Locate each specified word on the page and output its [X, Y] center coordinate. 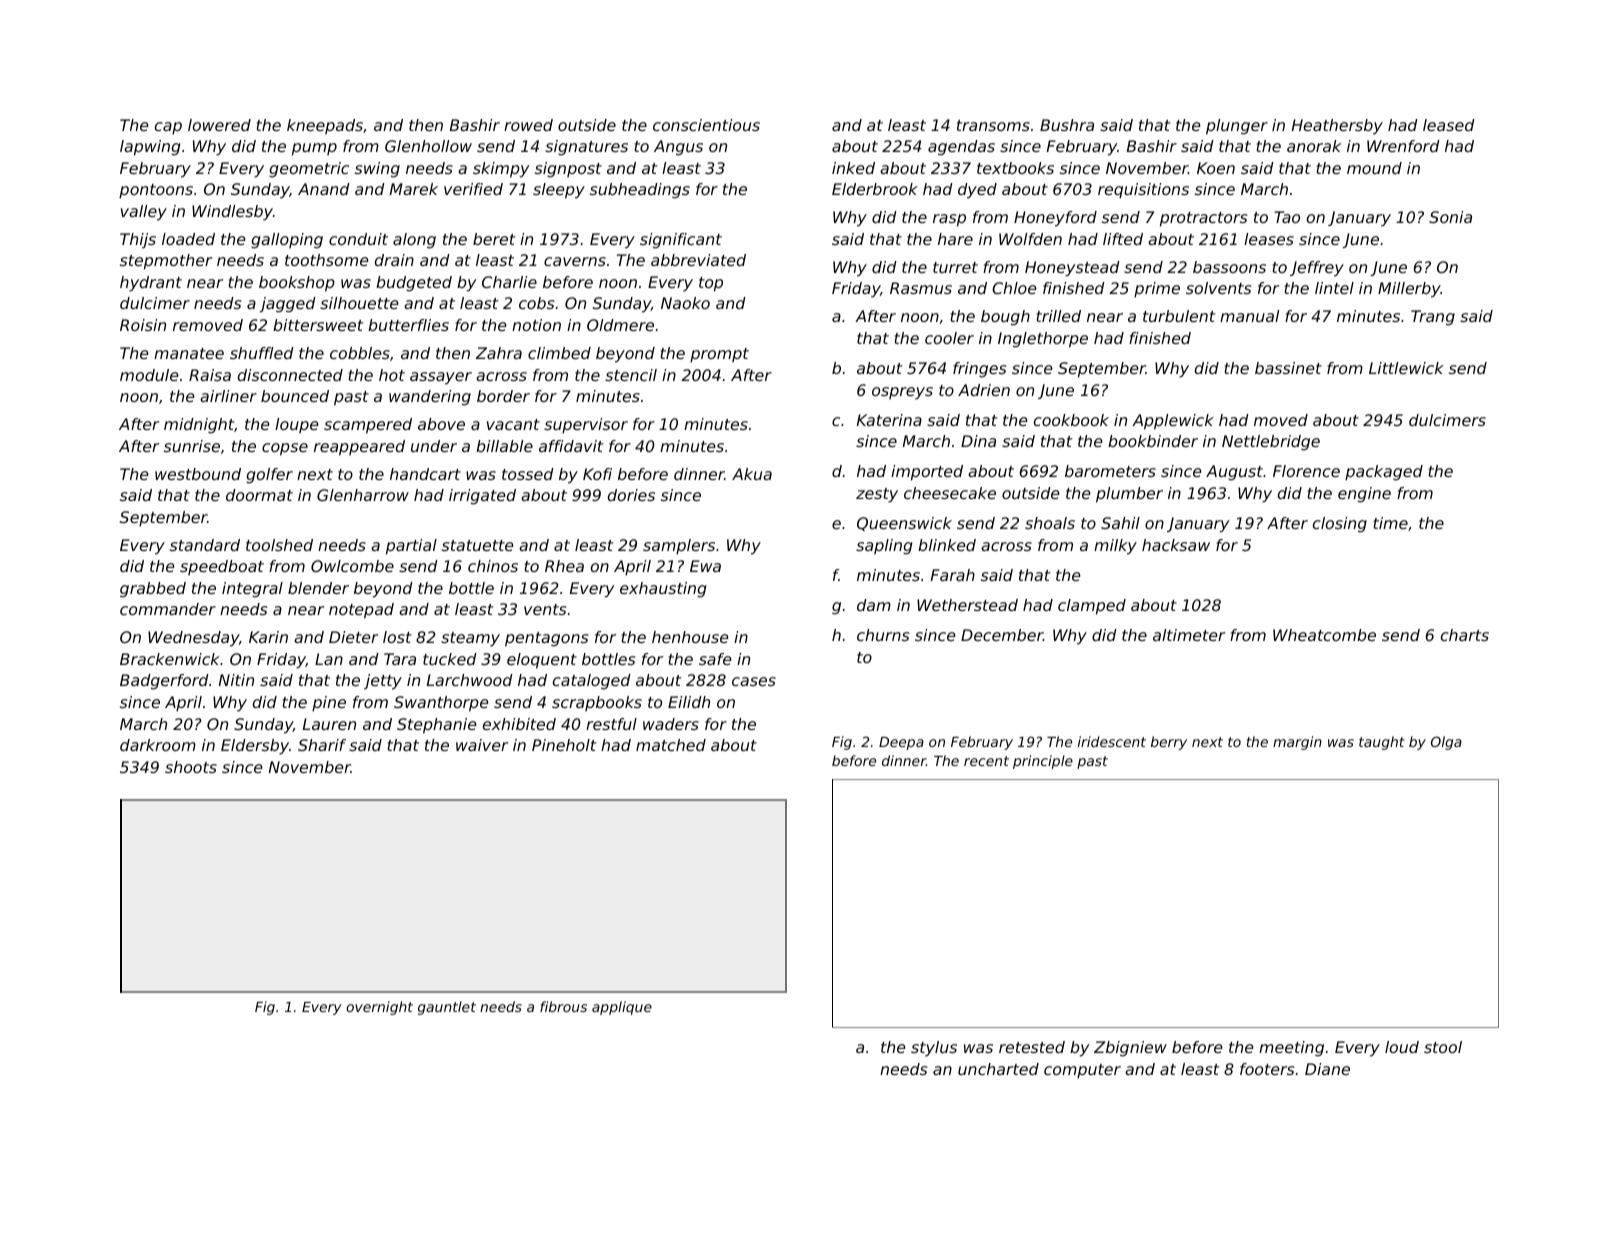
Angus [678, 148]
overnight [379, 1008]
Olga [1446, 743]
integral [252, 590]
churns [883, 635]
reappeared [359, 448]
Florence [1306, 471]
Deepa [901, 743]
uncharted [998, 1069]
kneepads [325, 126]
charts [1465, 635]
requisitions [1143, 190]
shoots [191, 767]
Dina [978, 441]
